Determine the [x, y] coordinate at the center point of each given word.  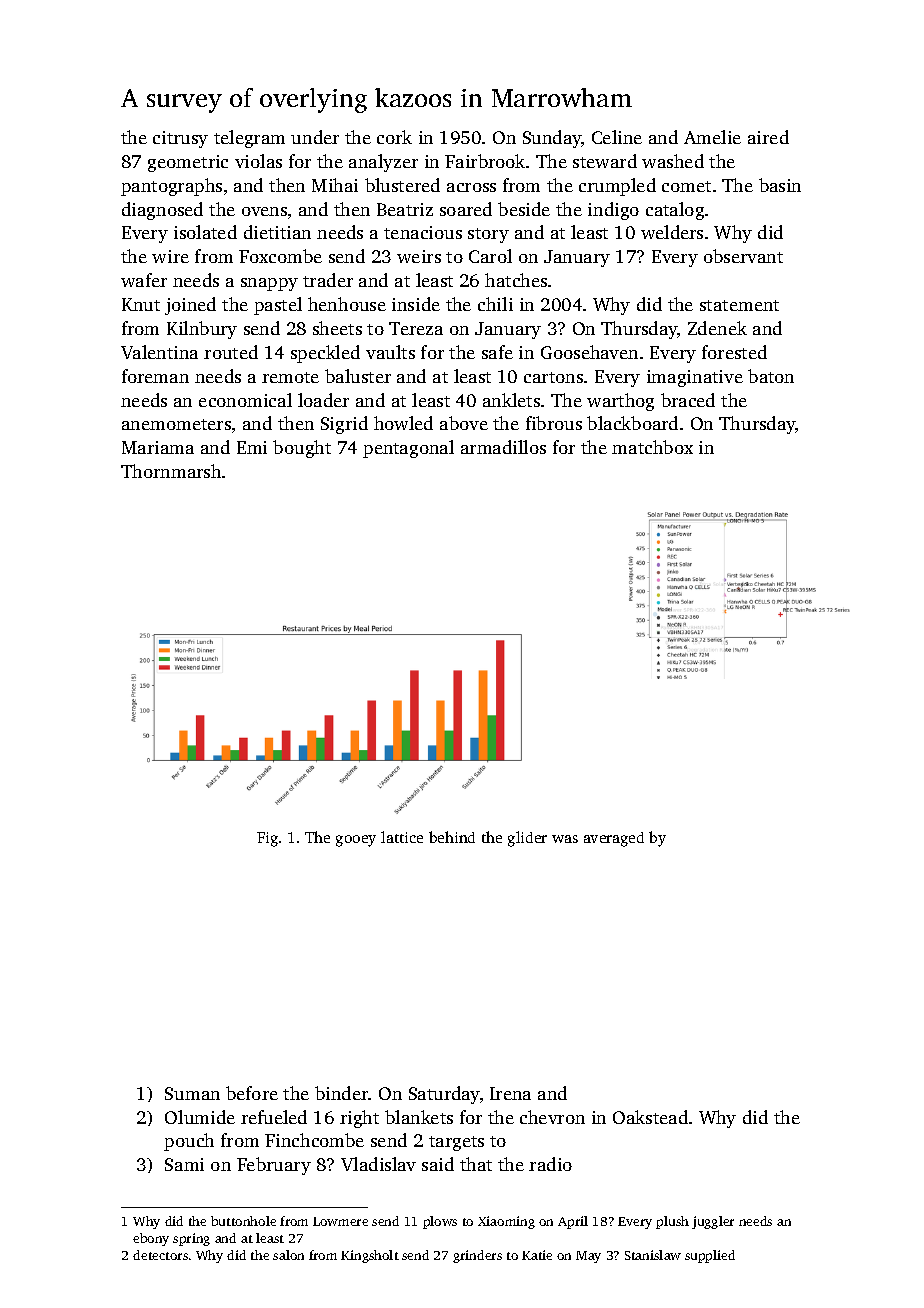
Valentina [159, 352]
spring [191, 1239]
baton [771, 376]
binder [342, 1093]
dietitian [277, 232]
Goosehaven [589, 352]
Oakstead [650, 1117]
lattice [402, 837]
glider [527, 839]
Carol [490, 256]
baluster [358, 376]
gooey [356, 841]
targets [456, 1143]
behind [452, 837]
